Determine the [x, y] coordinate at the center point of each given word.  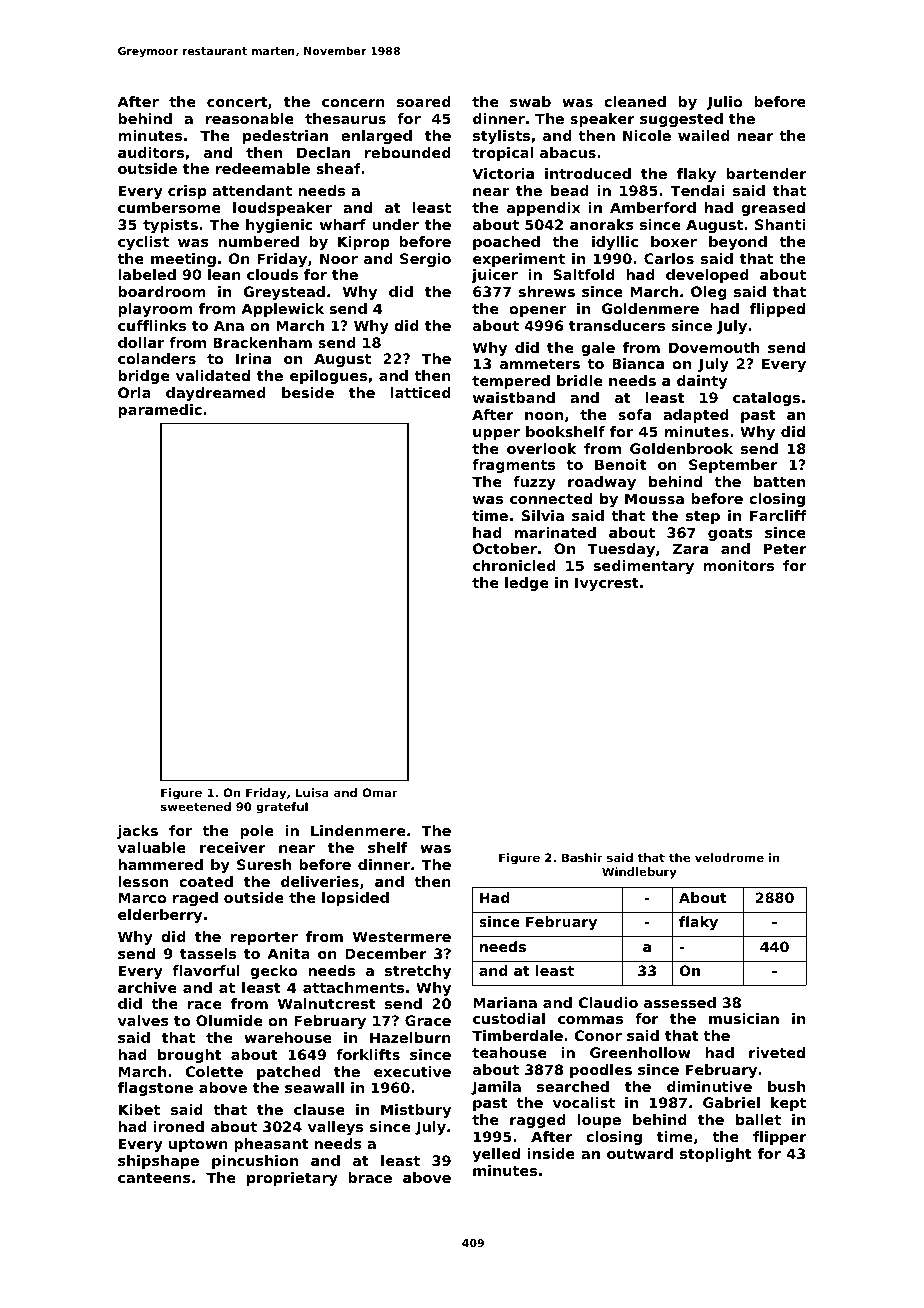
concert [237, 102]
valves [143, 1020]
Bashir [582, 857]
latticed [421, 392]
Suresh [264, 864]
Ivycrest [607, 584]
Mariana [505, 1002]
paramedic [160, 411]
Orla [134, 392]
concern [353, 103]
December [386, 953]
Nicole [647, 135]
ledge [526, 584]
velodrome [729, 857]
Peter [785, 548]
